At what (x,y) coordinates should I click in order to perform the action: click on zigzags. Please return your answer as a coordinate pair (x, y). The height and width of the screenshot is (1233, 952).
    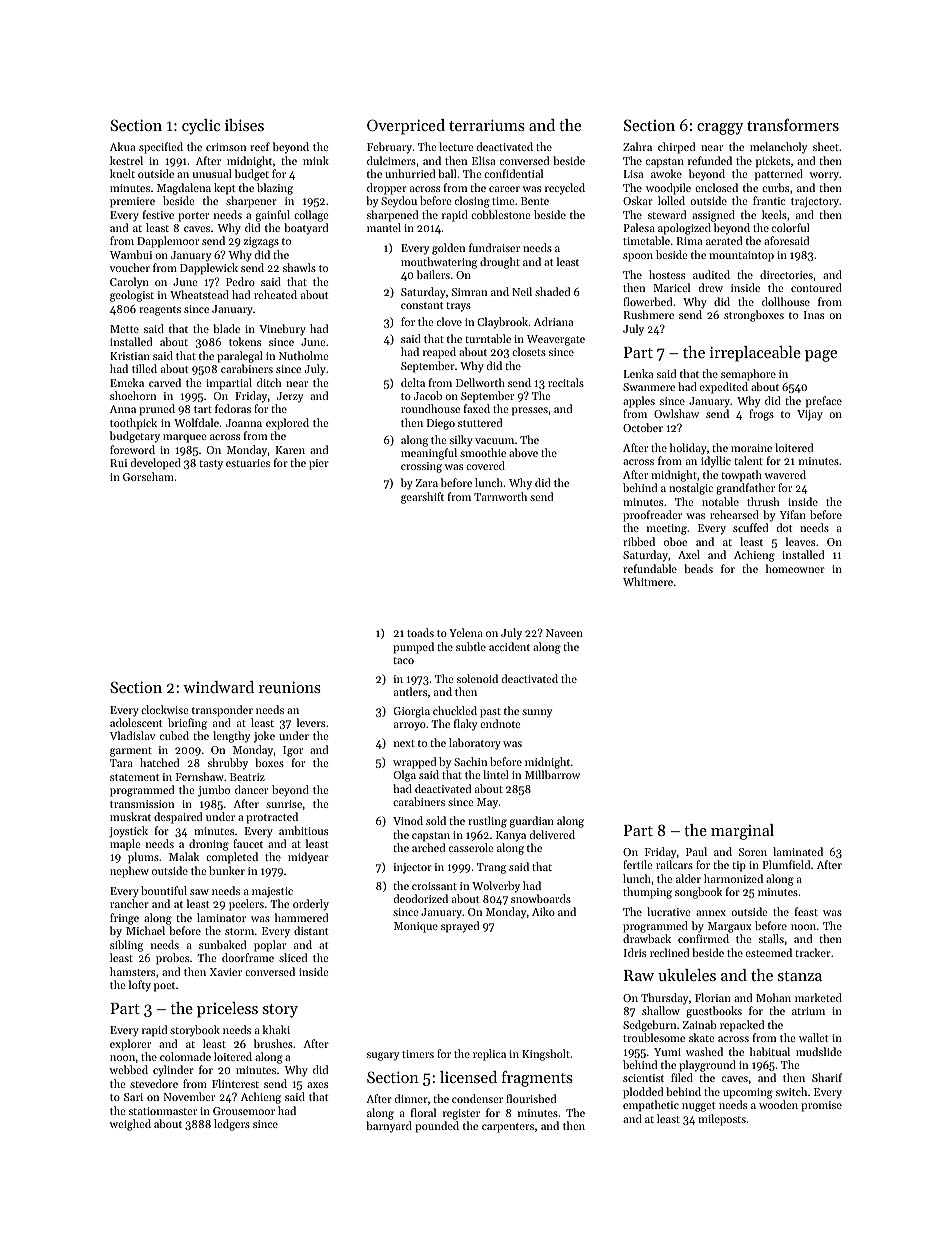
    Looking at the image, I should click on (261, 242).
